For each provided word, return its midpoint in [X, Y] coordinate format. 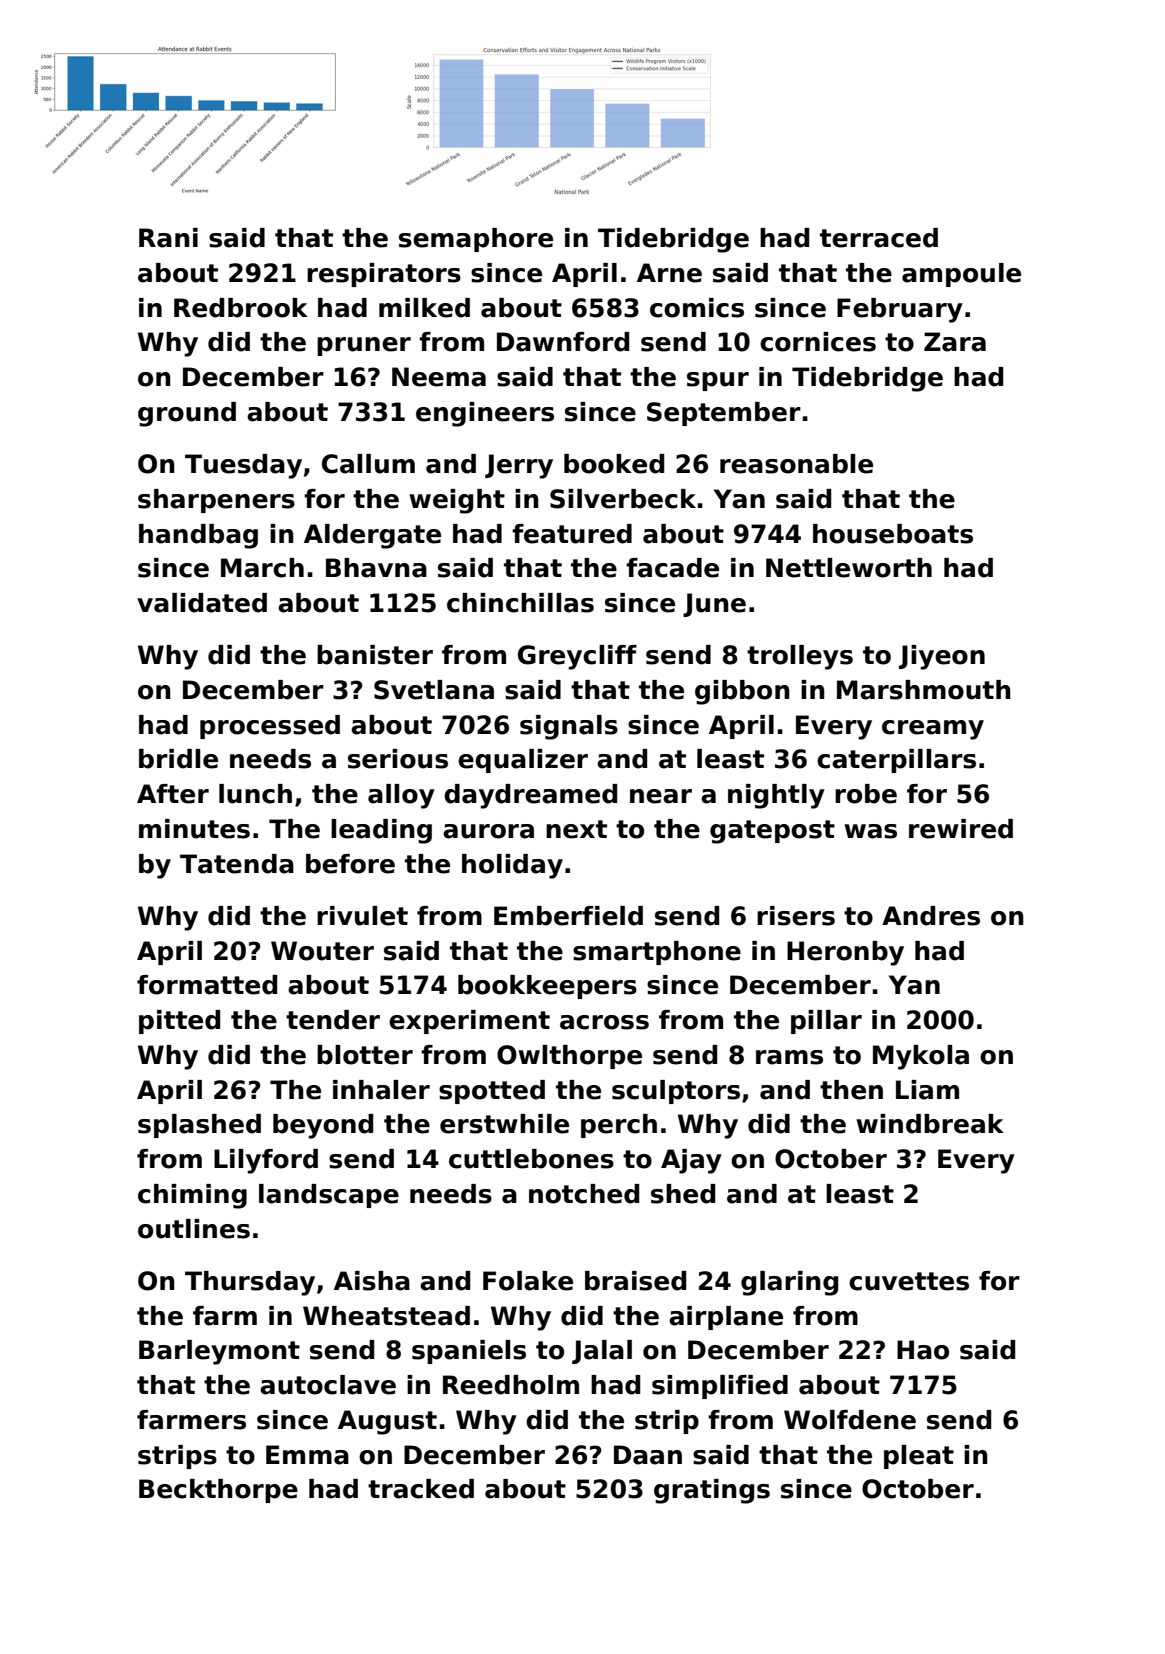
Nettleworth [849, 568]
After [173, 794]
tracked [421, 1489]
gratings [712, 1491]
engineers [485, 414]
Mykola [921, 1057]
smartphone [657, 953]
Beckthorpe [218, 1491]
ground [187, 414]
